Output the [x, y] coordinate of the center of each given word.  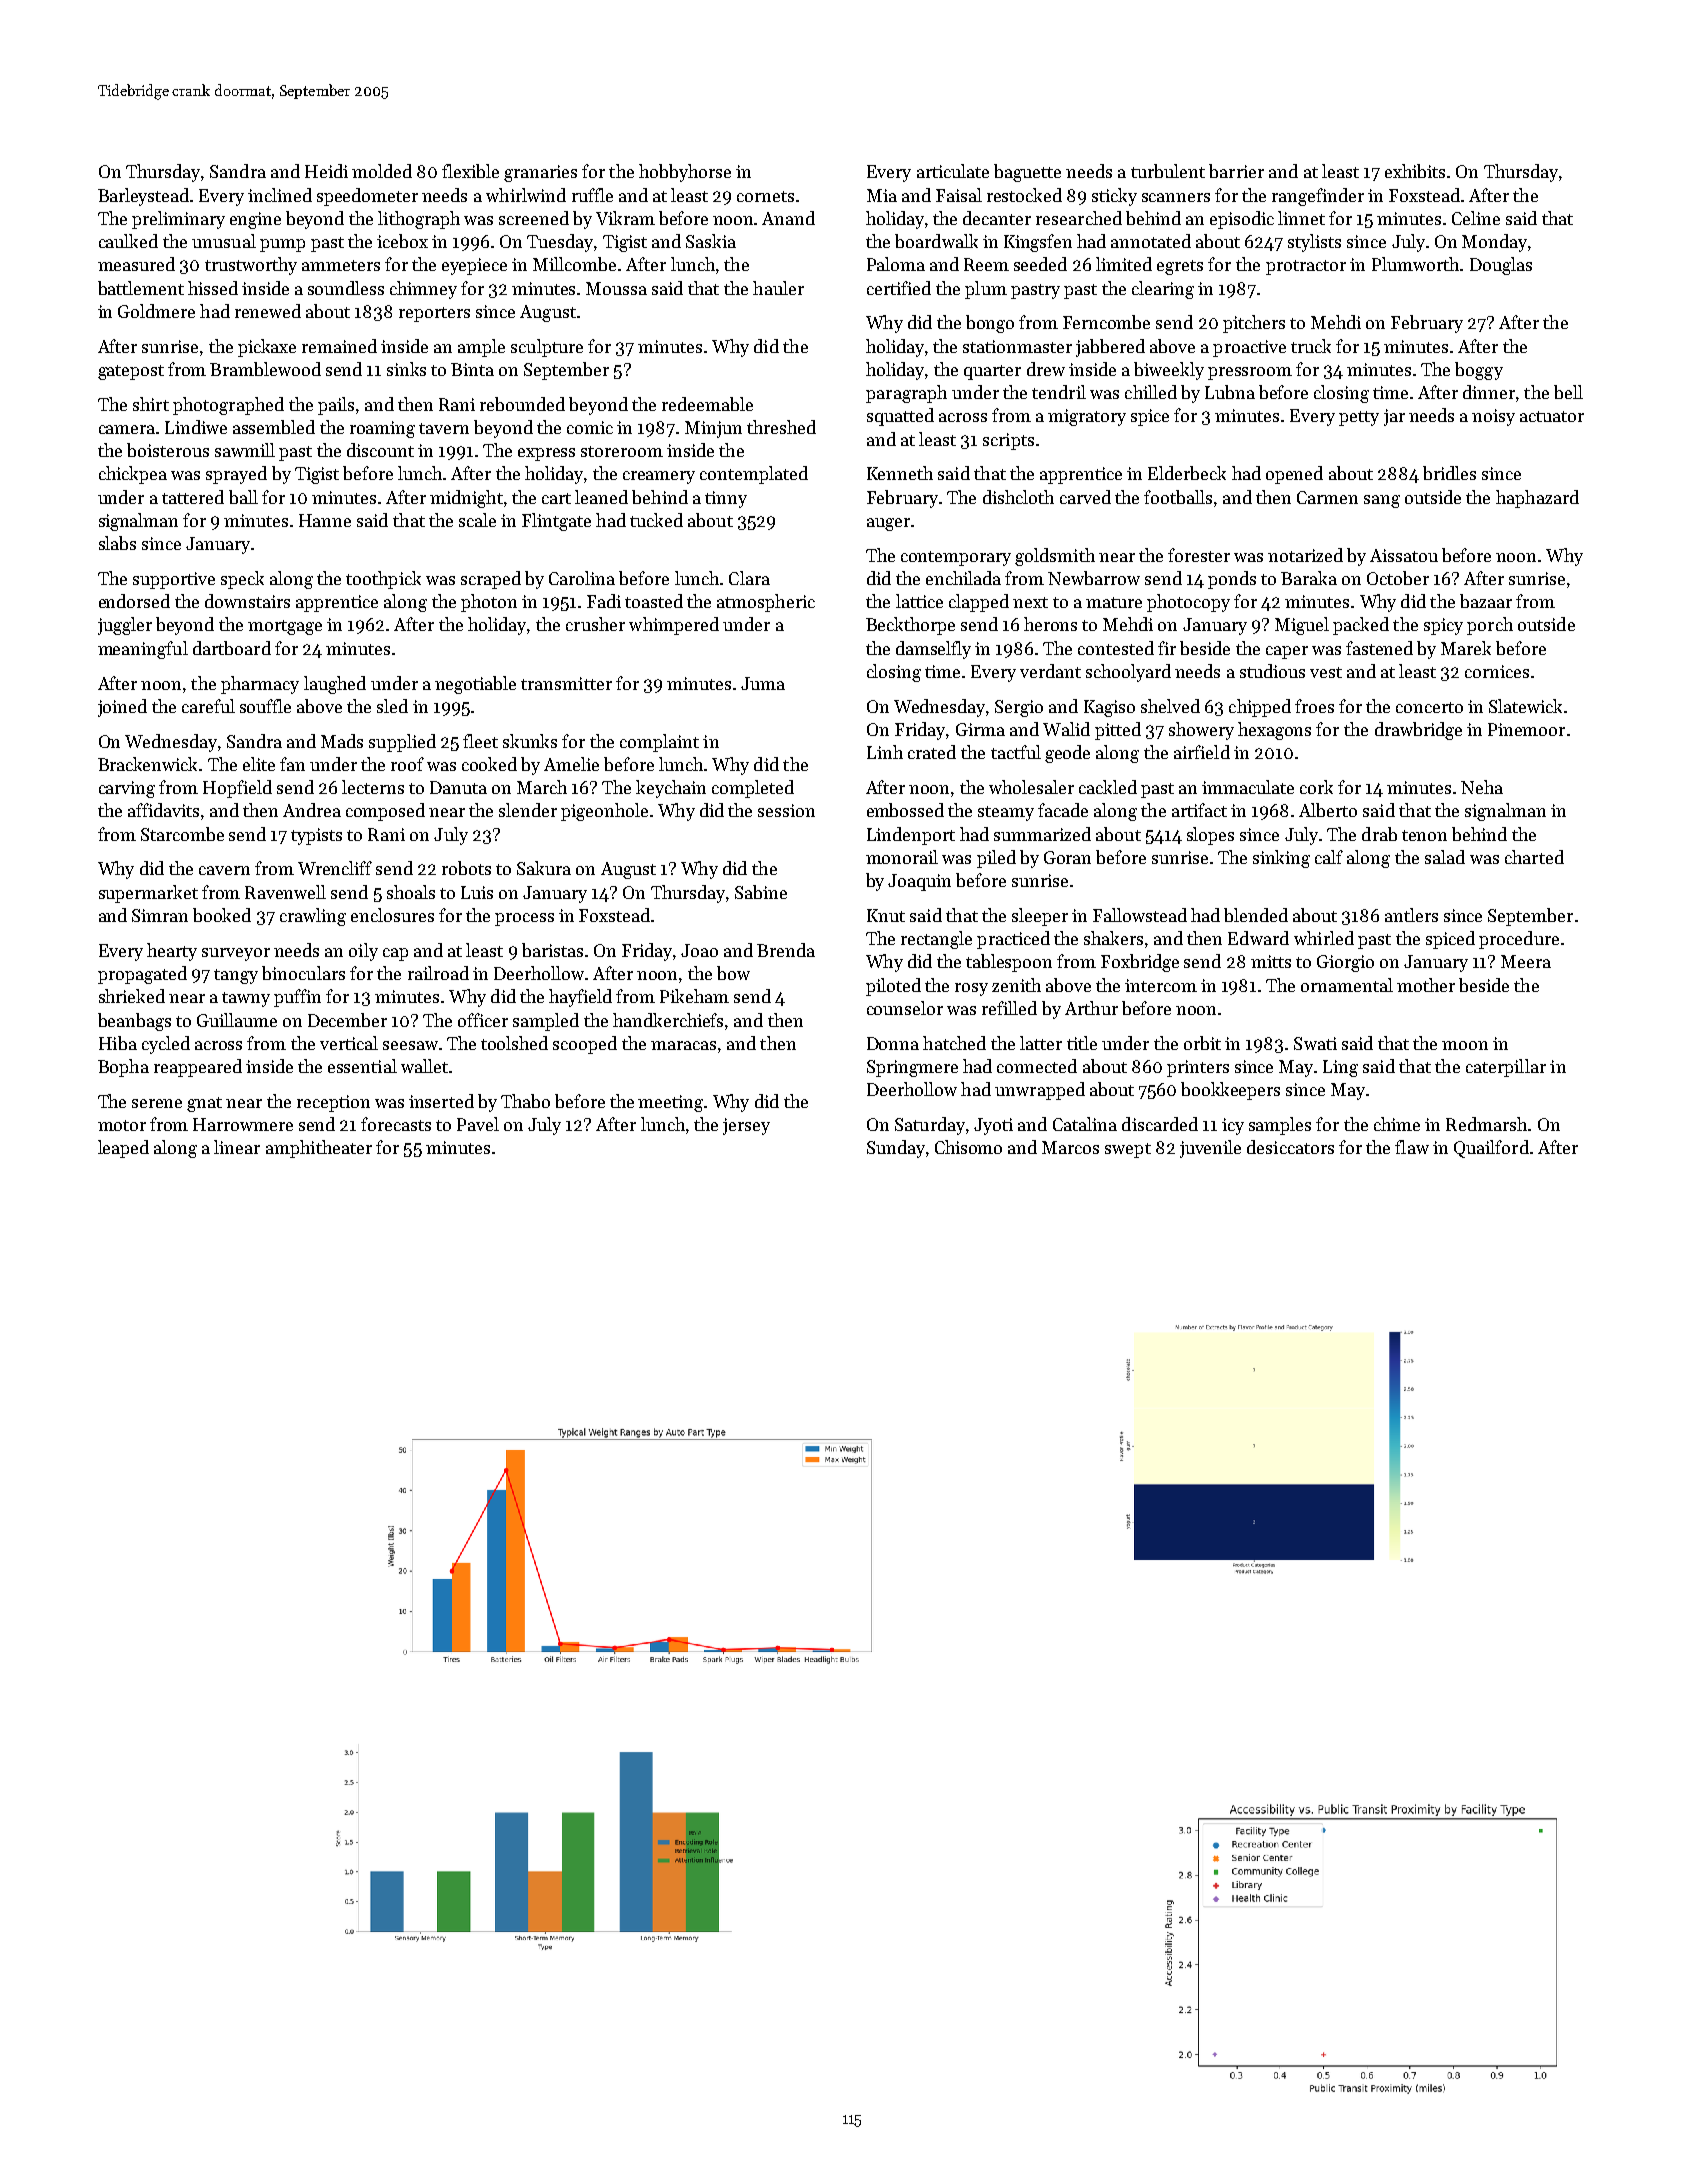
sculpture [547, 348]
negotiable [475, 685]
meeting [670, 1103]
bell [1568, 392]
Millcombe [574, 264]
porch [1490, 626]
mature [1114, 602]
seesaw [410, 1045]
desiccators [1290, 1147]
